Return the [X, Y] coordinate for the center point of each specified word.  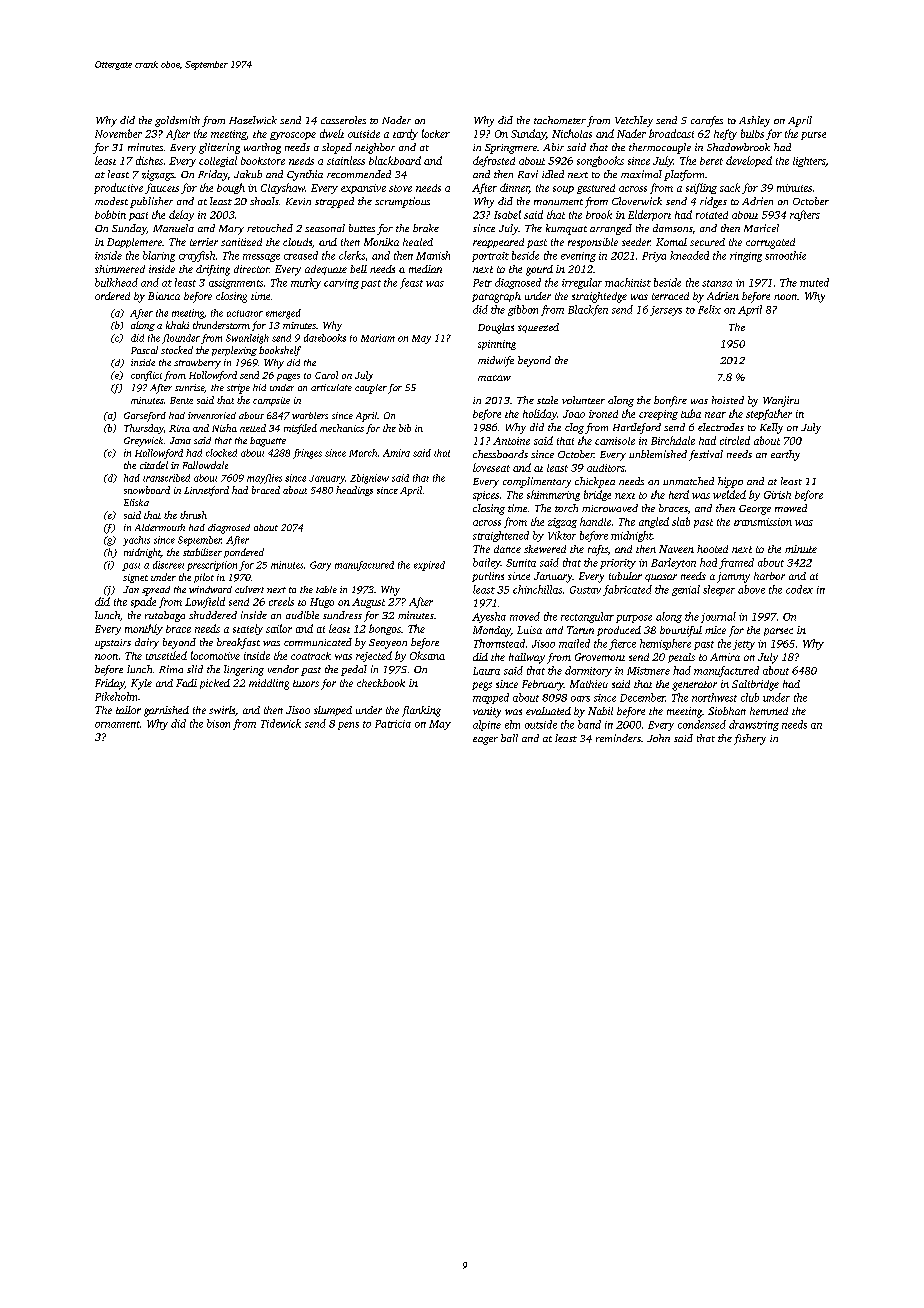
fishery [750, 739]
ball [509, 738]
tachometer [560, 120]
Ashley [754, 121]
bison [218, 723]
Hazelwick [253, 120]
